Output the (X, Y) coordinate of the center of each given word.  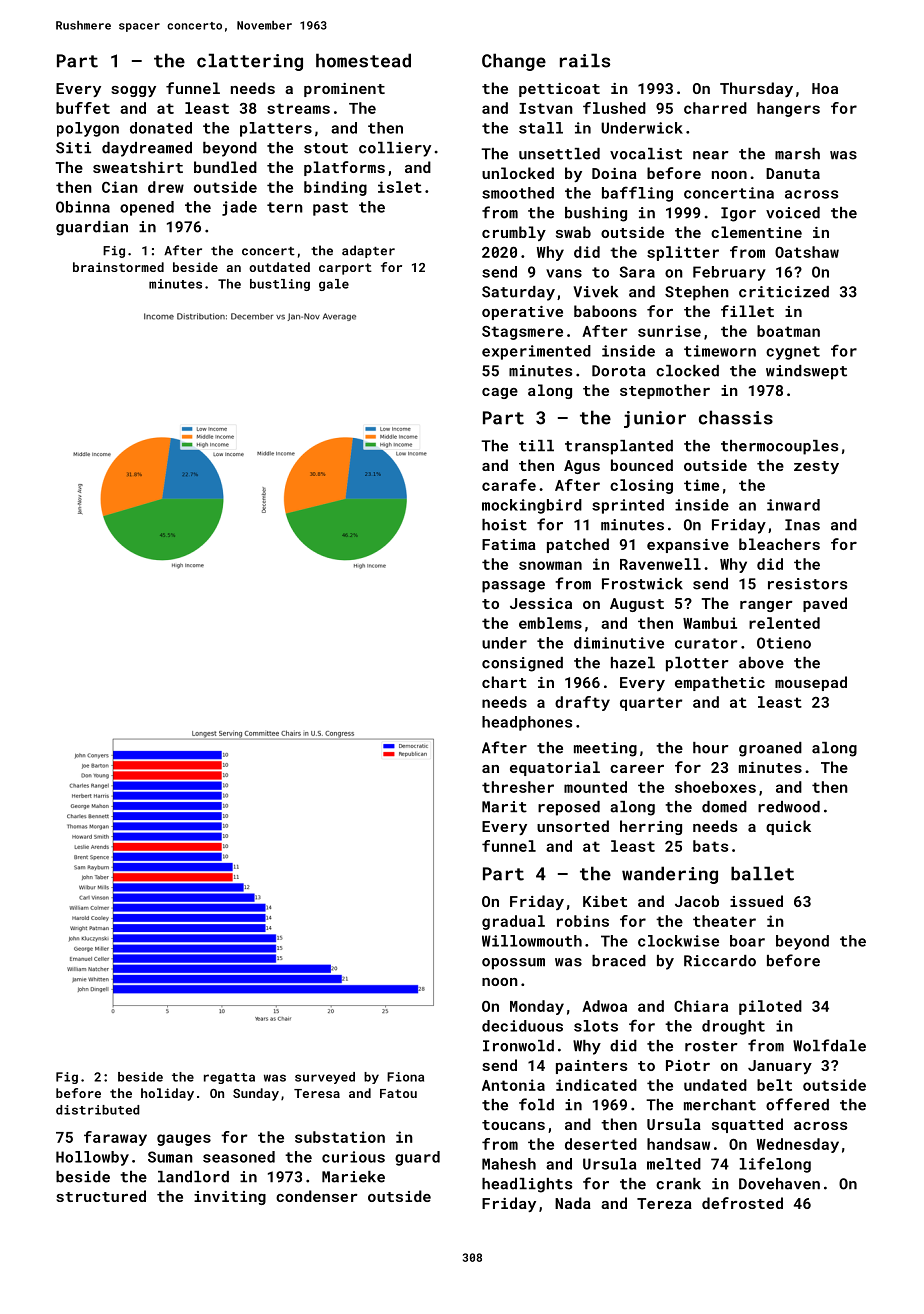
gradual (513, 922)
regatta (229, 1078)
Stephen (697, 293)
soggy (133, 91)
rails (585, 60)
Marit (504, 807)
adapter (368, 251)
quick (788, 827)
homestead (363, 60)
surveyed (325, 1078)
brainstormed (118, 267)
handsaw (678, 1144)
